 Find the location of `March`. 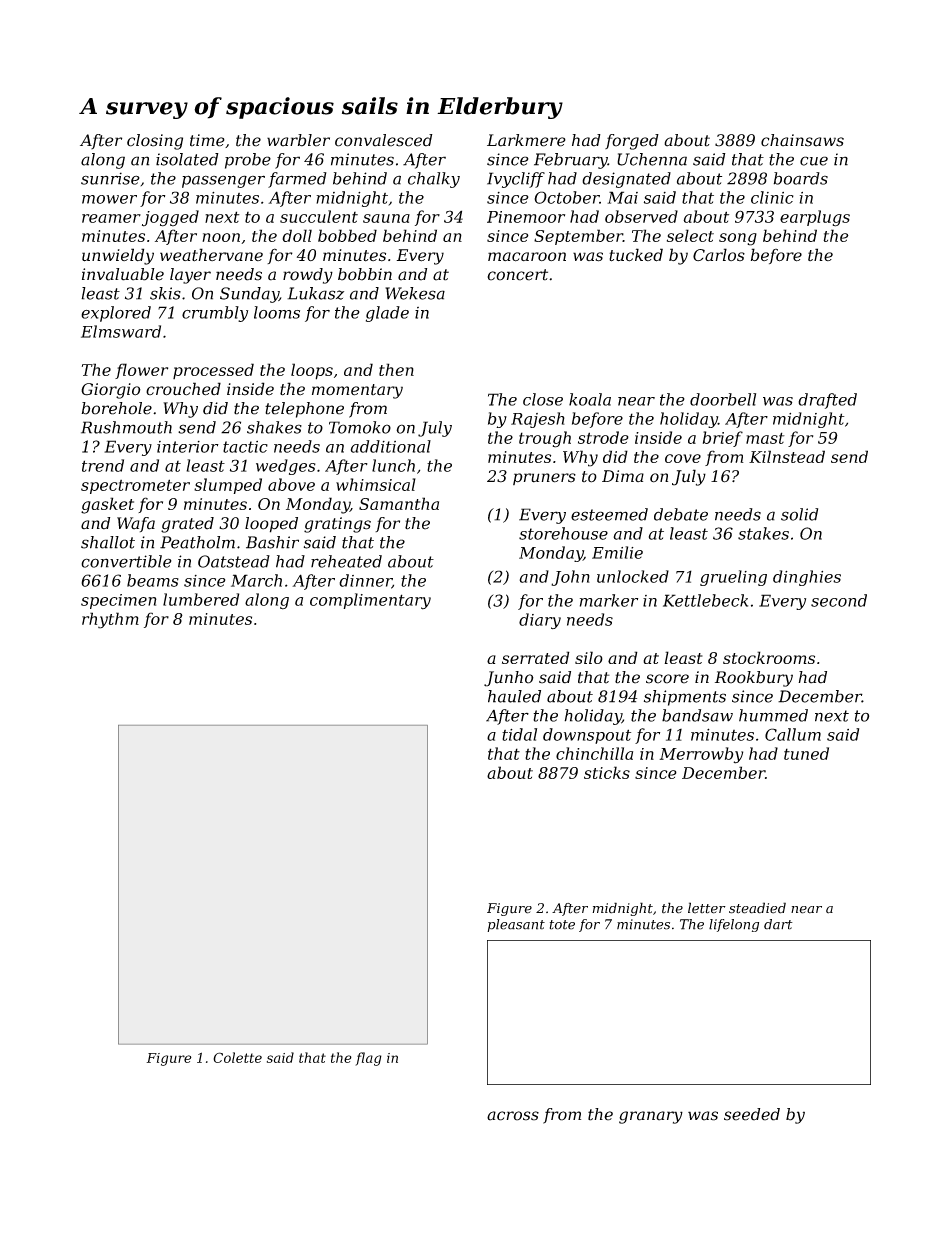

March is located at coordinates (256, 580).
